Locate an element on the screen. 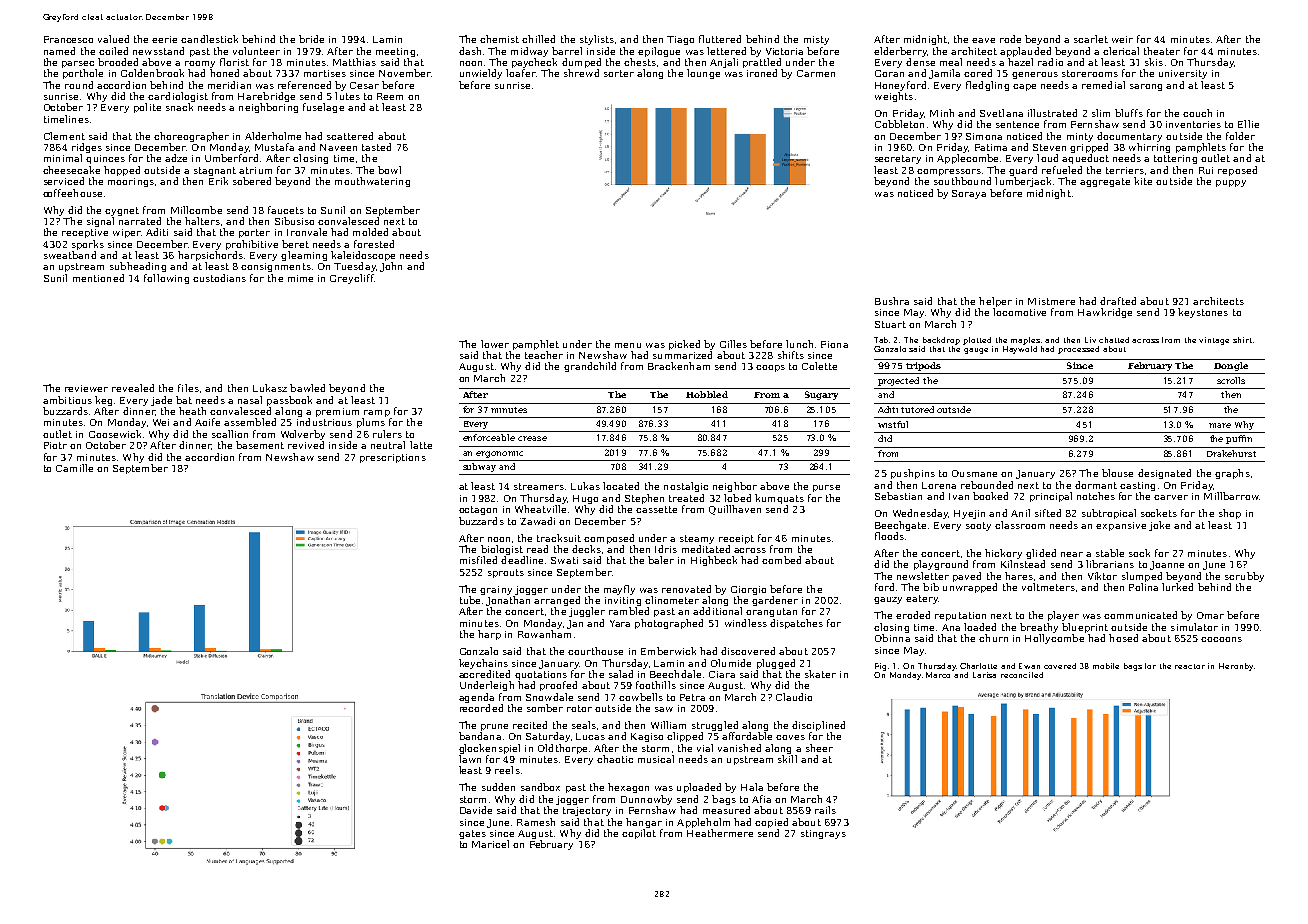 The image size is (1308, 924). scrubby is located at coordinates (1244, 577).
